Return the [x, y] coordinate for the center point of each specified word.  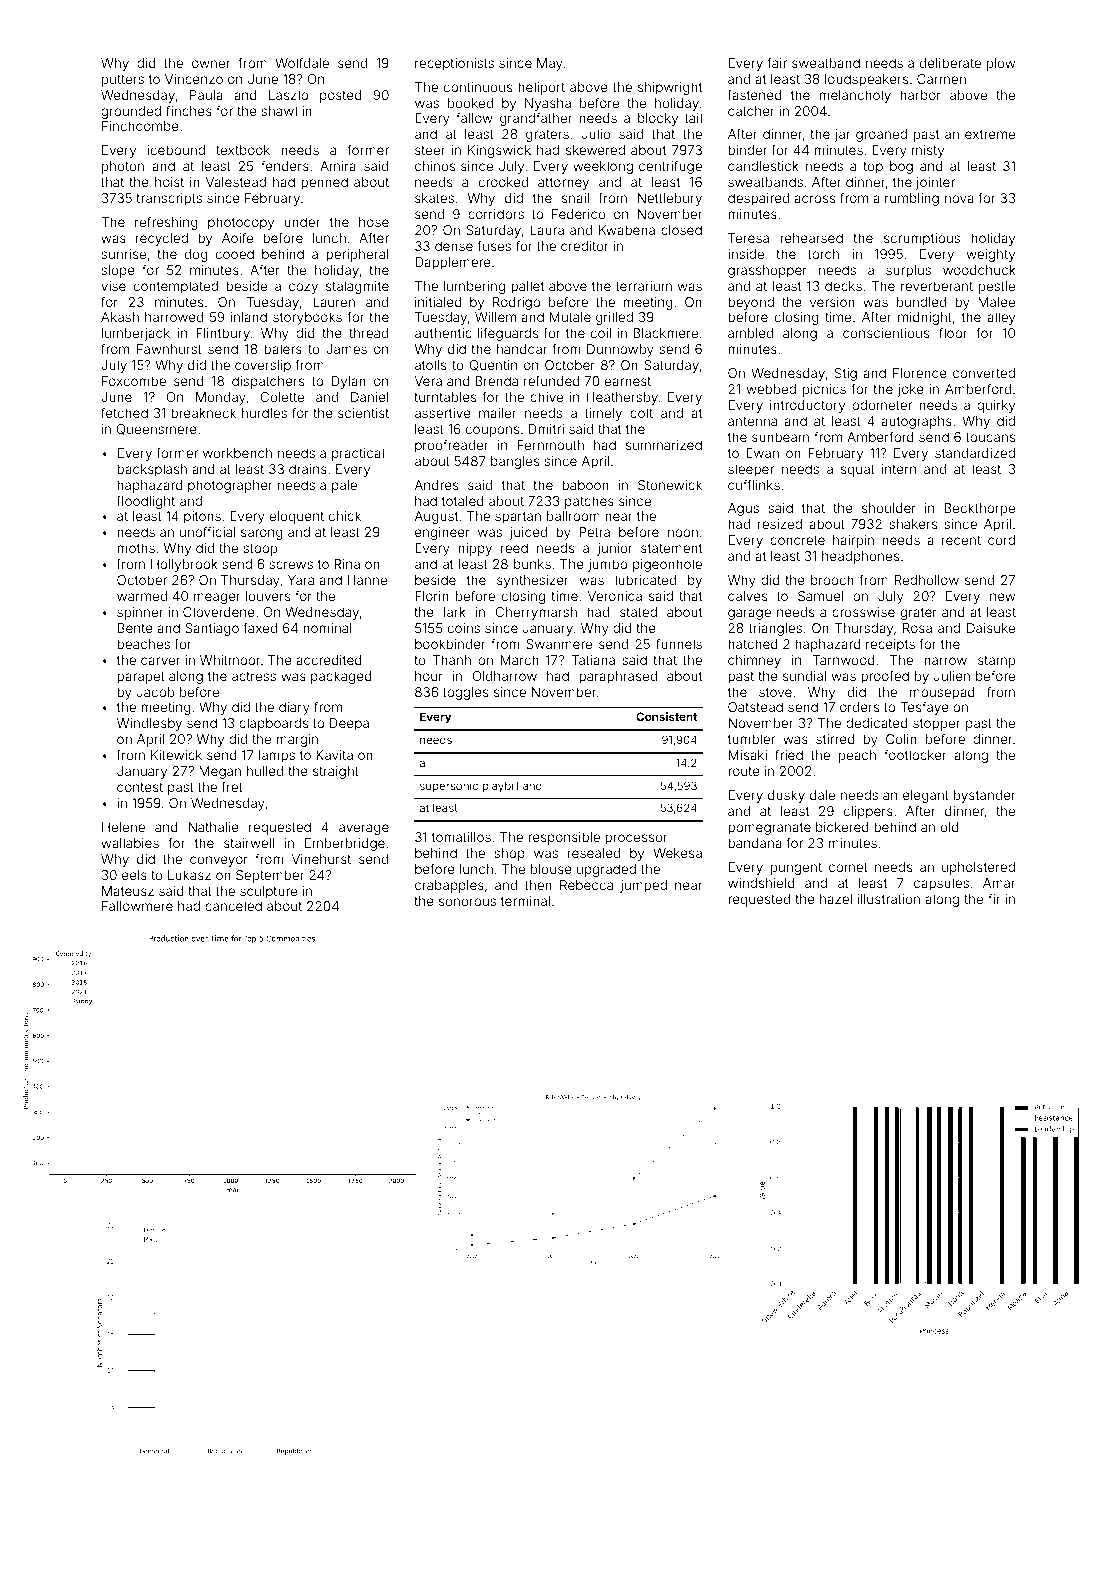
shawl [279, 111]
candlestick [763, 166]
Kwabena [627, 230]
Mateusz [128, 891]
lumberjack [136, 334]
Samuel [820, 596]
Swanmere [559, 644]
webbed [771, 389]
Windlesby [149, 724]
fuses [494, 245]
